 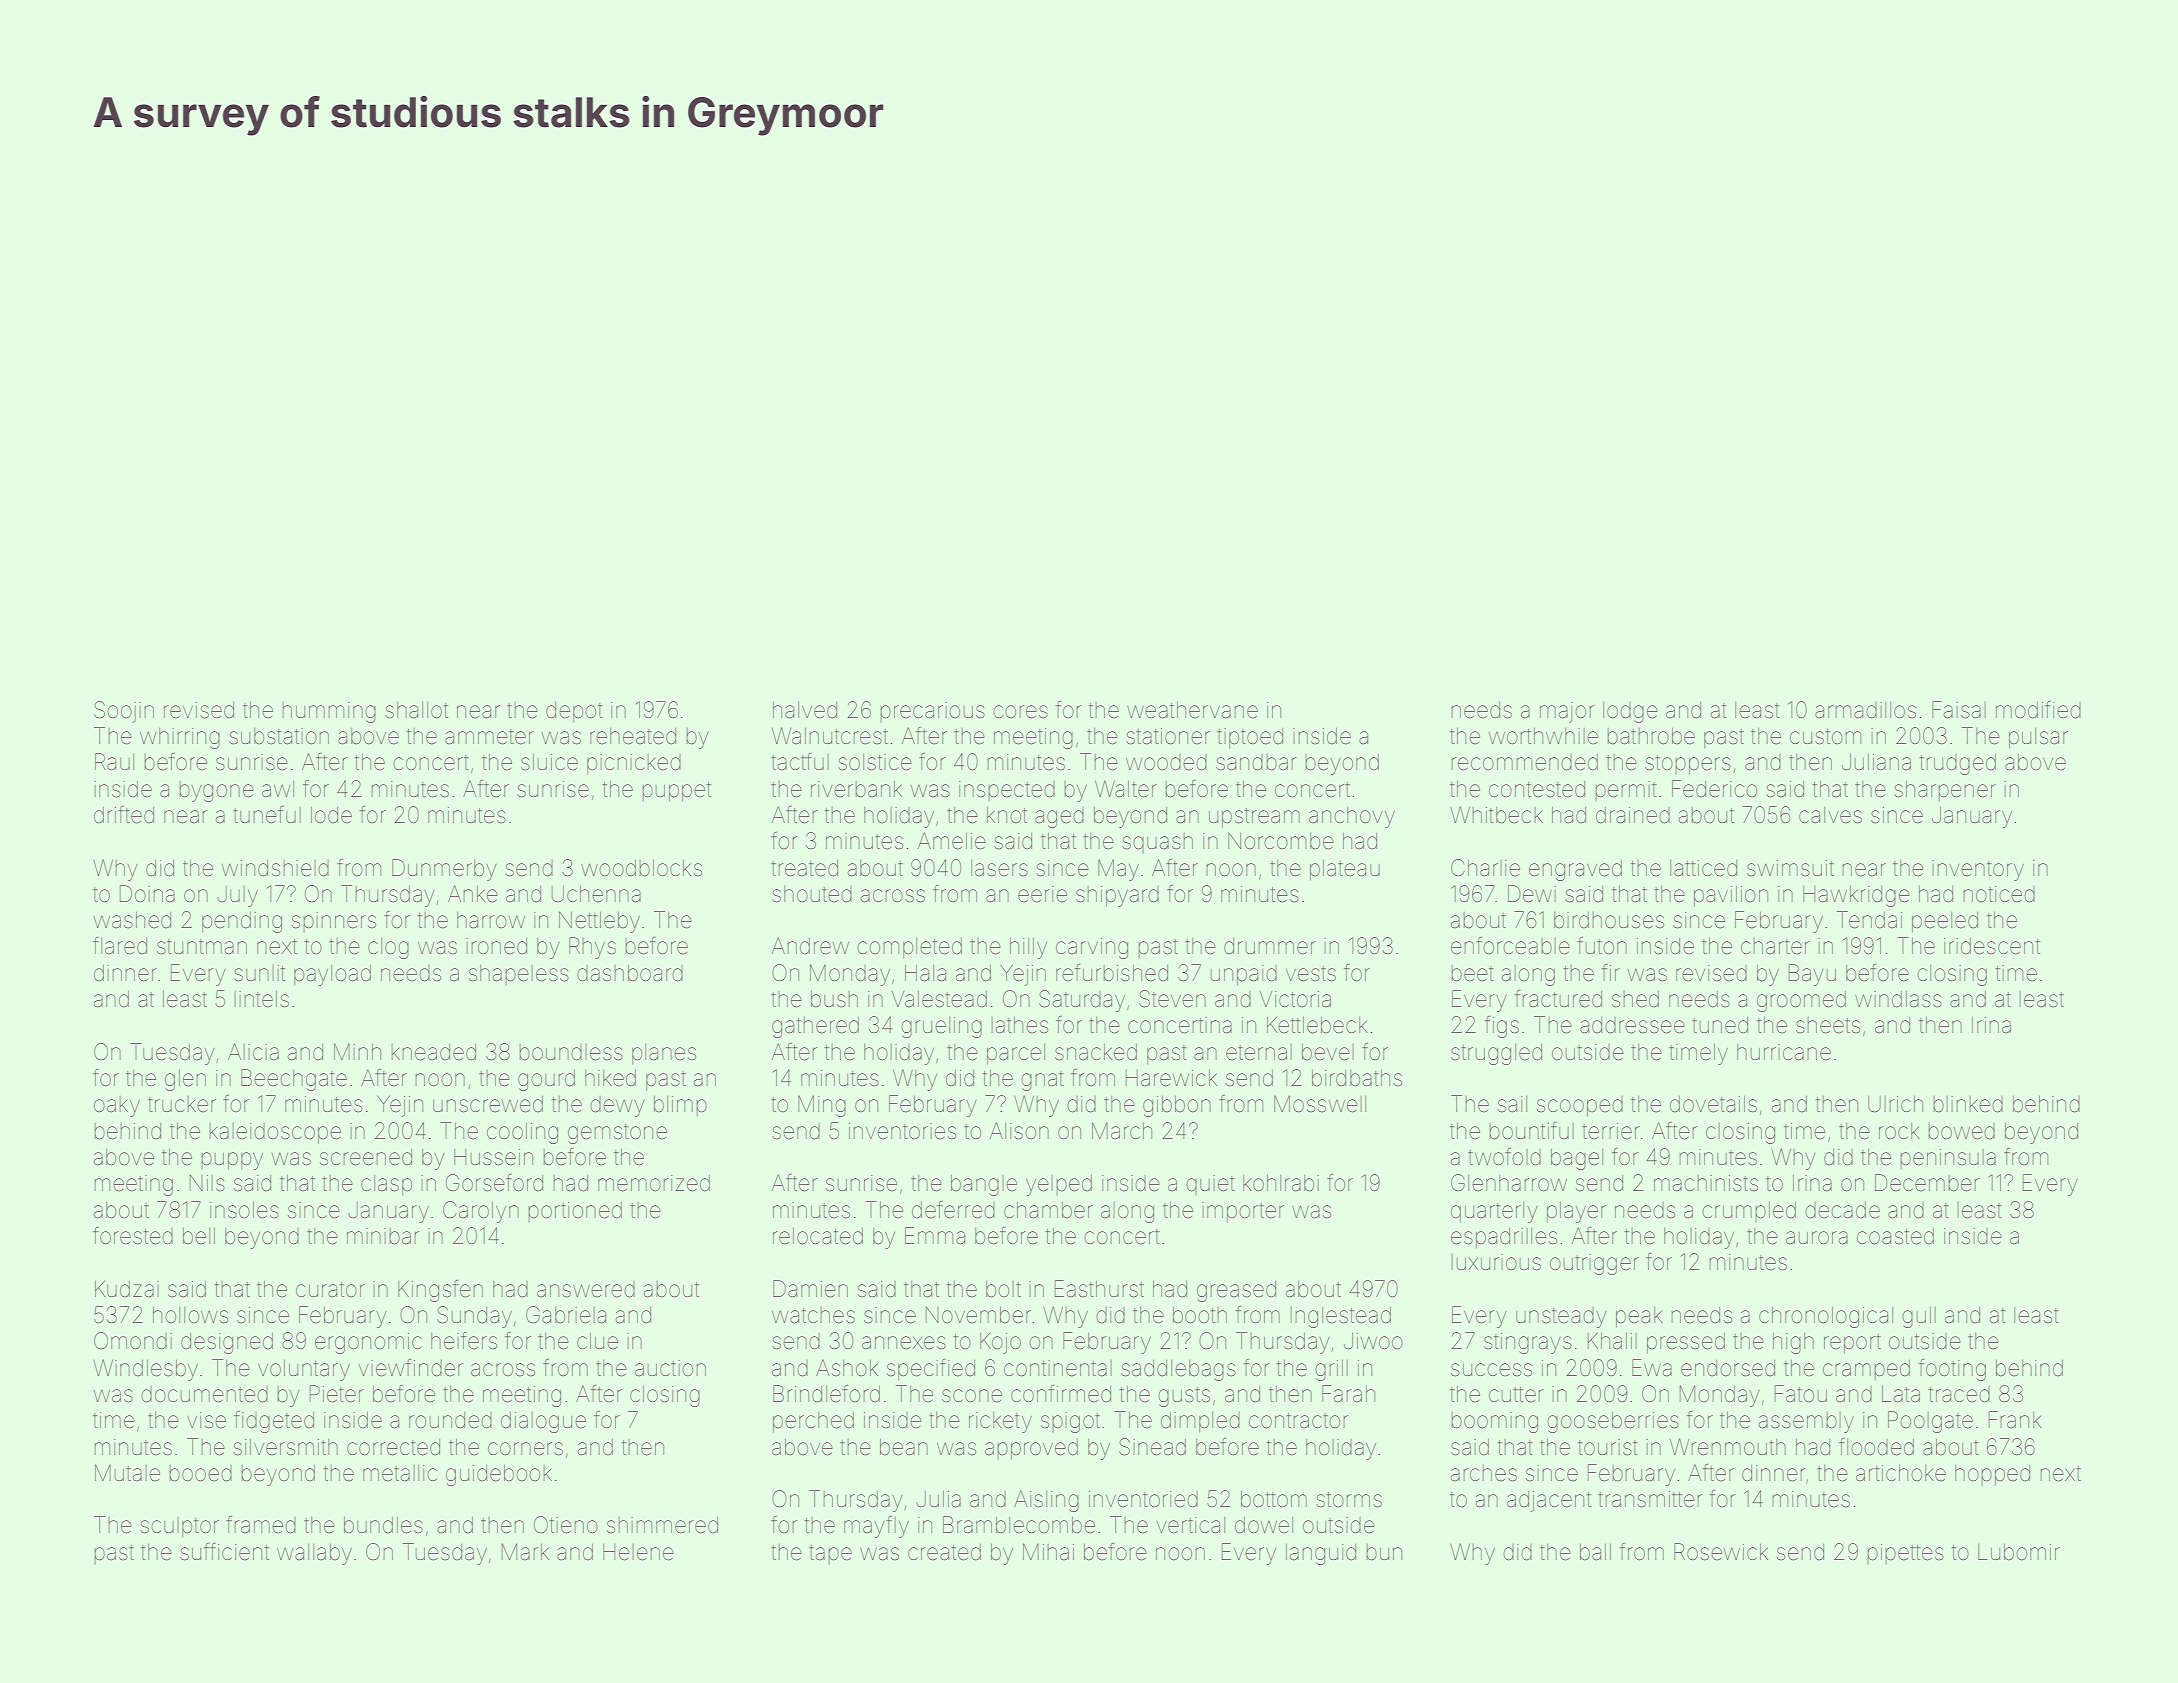 What do you see at coordinates (1020, 712) in the image?
I see `cores` at bounding box center [1020, 712].
